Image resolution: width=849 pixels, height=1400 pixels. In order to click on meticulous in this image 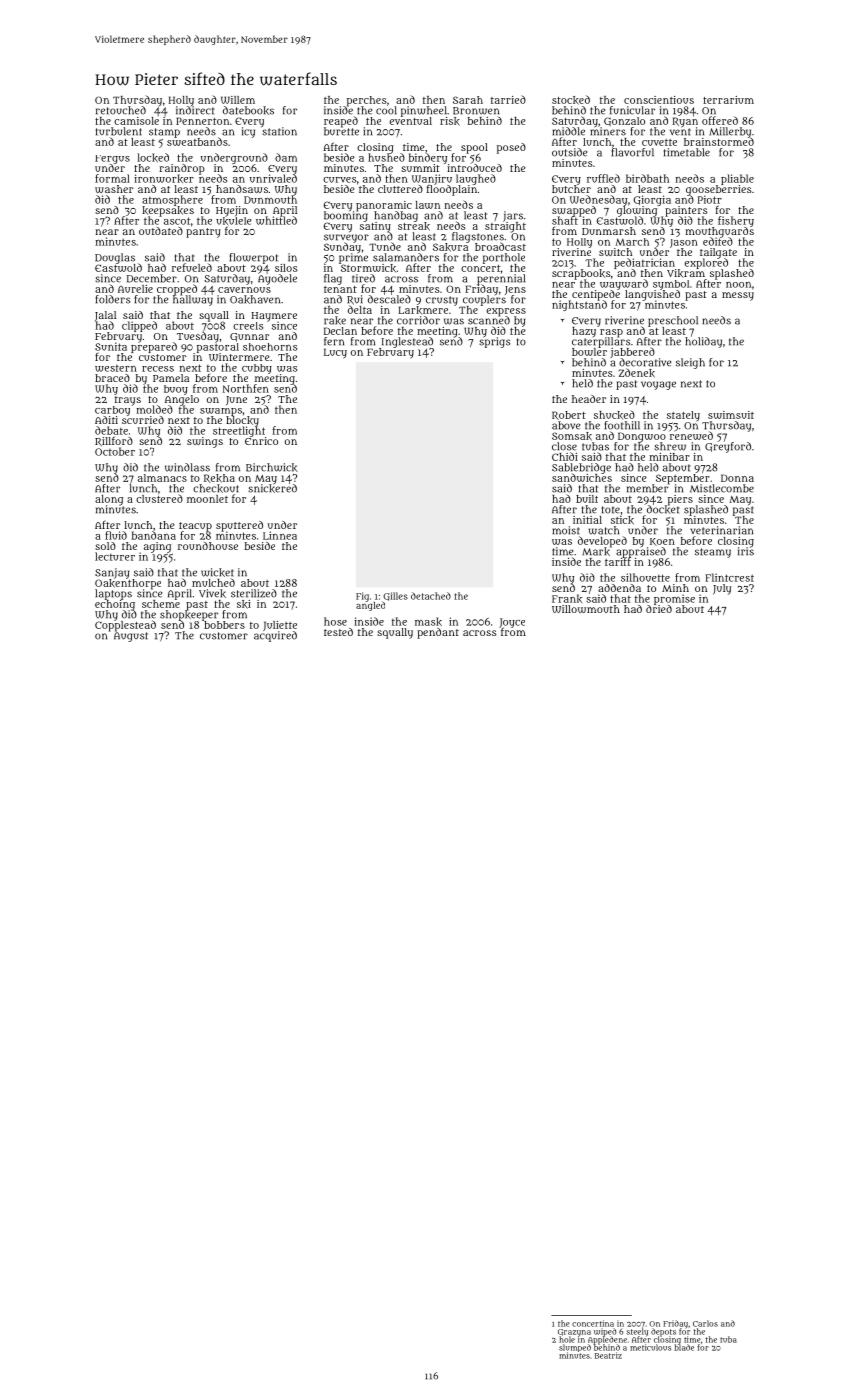, I will do `click(651, 1347)`.
